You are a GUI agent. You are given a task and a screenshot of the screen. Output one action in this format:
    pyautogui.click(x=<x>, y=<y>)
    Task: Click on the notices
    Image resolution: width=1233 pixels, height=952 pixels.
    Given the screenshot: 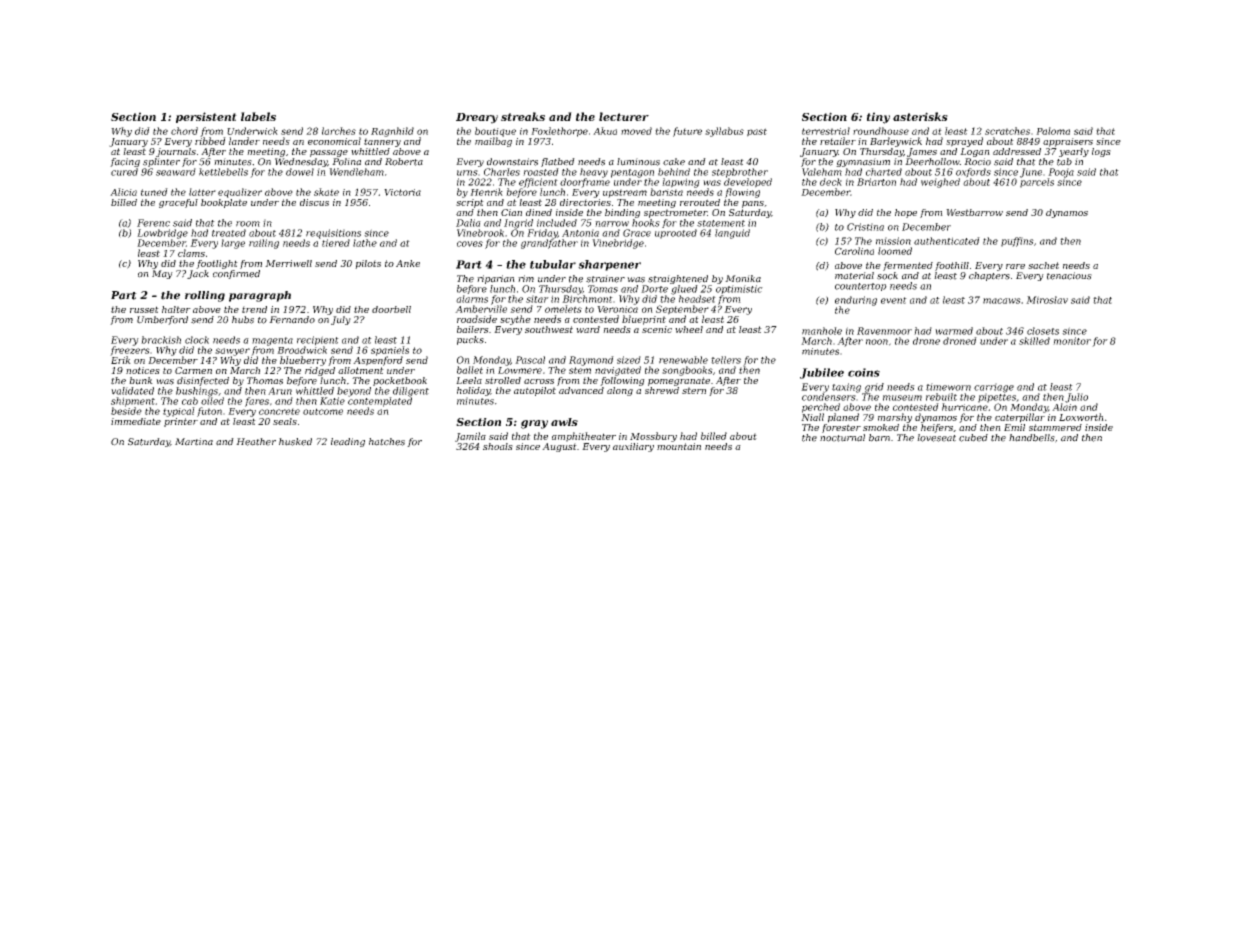 What is the action you would take?
    pyautogui.click(x=143, y=370)
